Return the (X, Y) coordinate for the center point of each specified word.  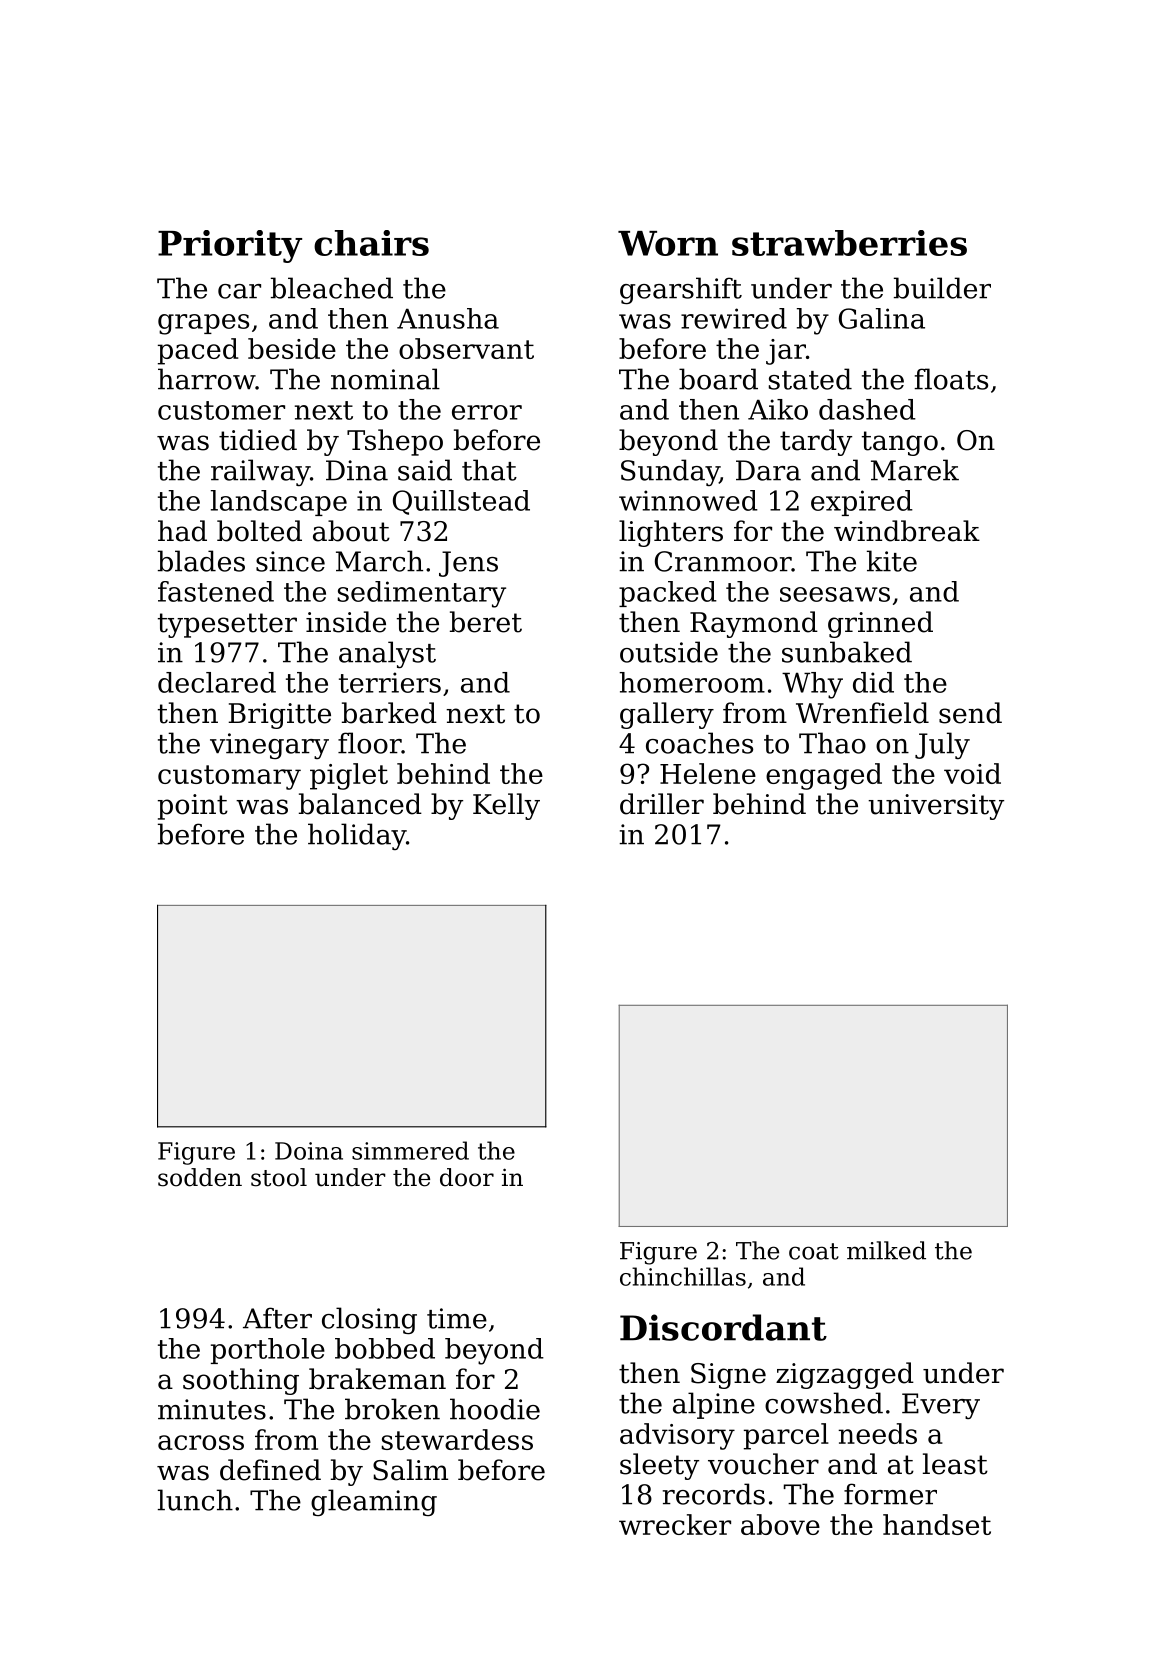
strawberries (849, 243)
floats (951, 379)
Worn (668, 243)
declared (217, 682)
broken (392, 1409)
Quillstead (461, 502)
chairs (371, 243)
